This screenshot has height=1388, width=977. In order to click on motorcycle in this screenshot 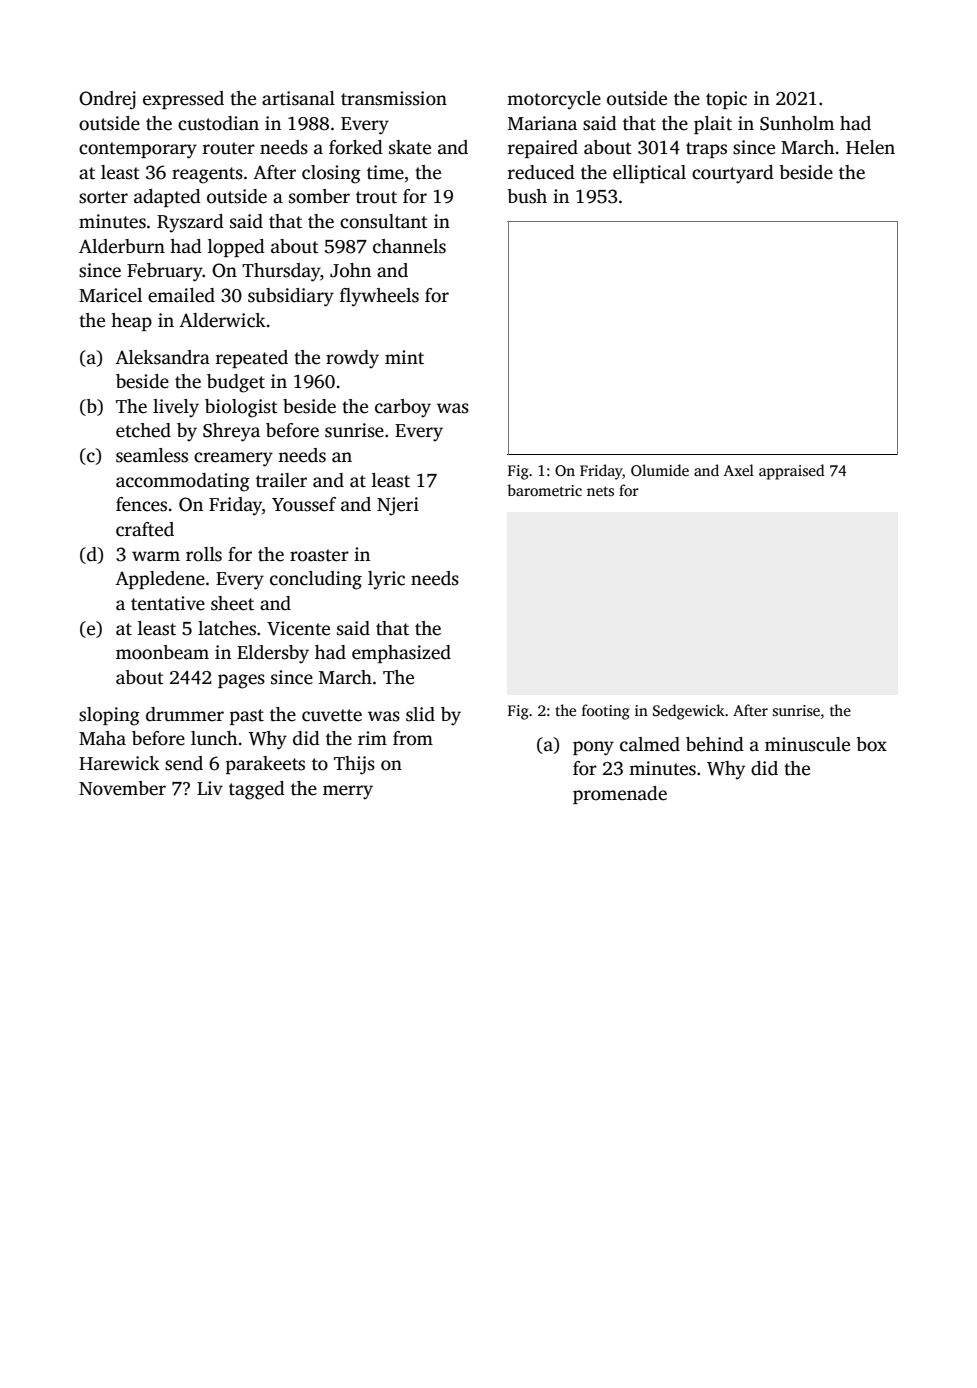, I will do `click(554, 100)`.
